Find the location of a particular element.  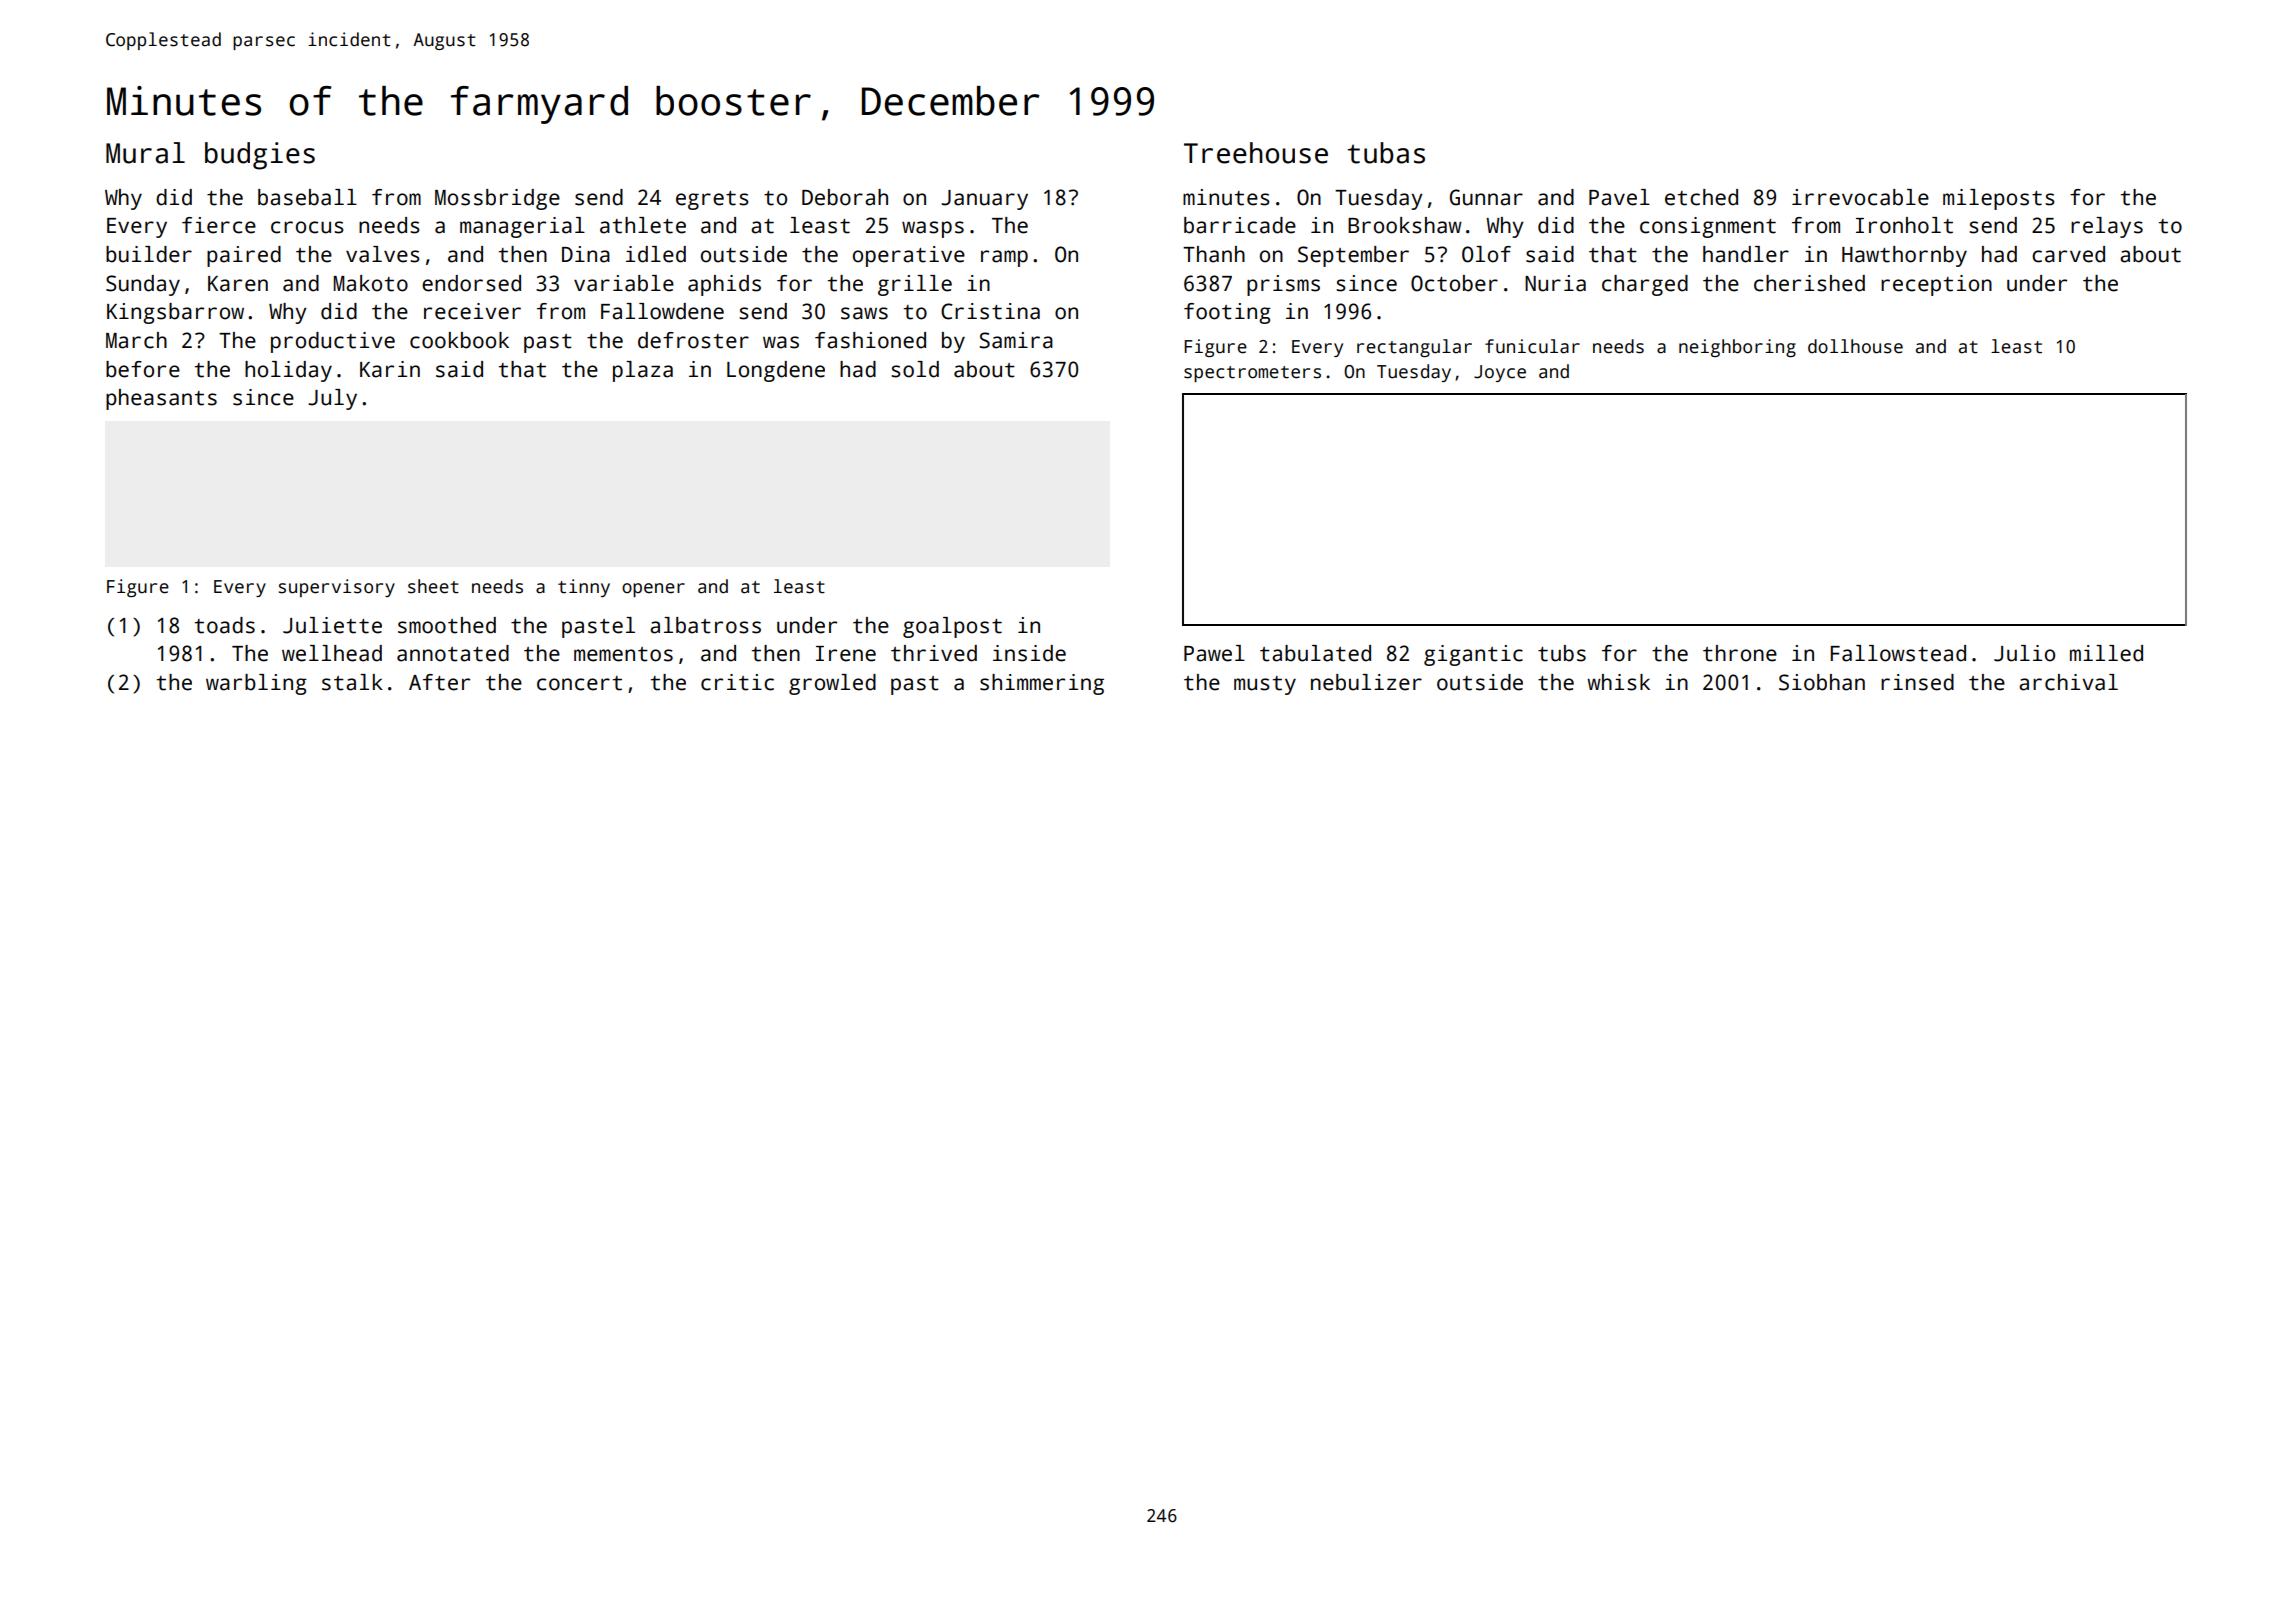

fierce is located at coordinates (219, 225).
